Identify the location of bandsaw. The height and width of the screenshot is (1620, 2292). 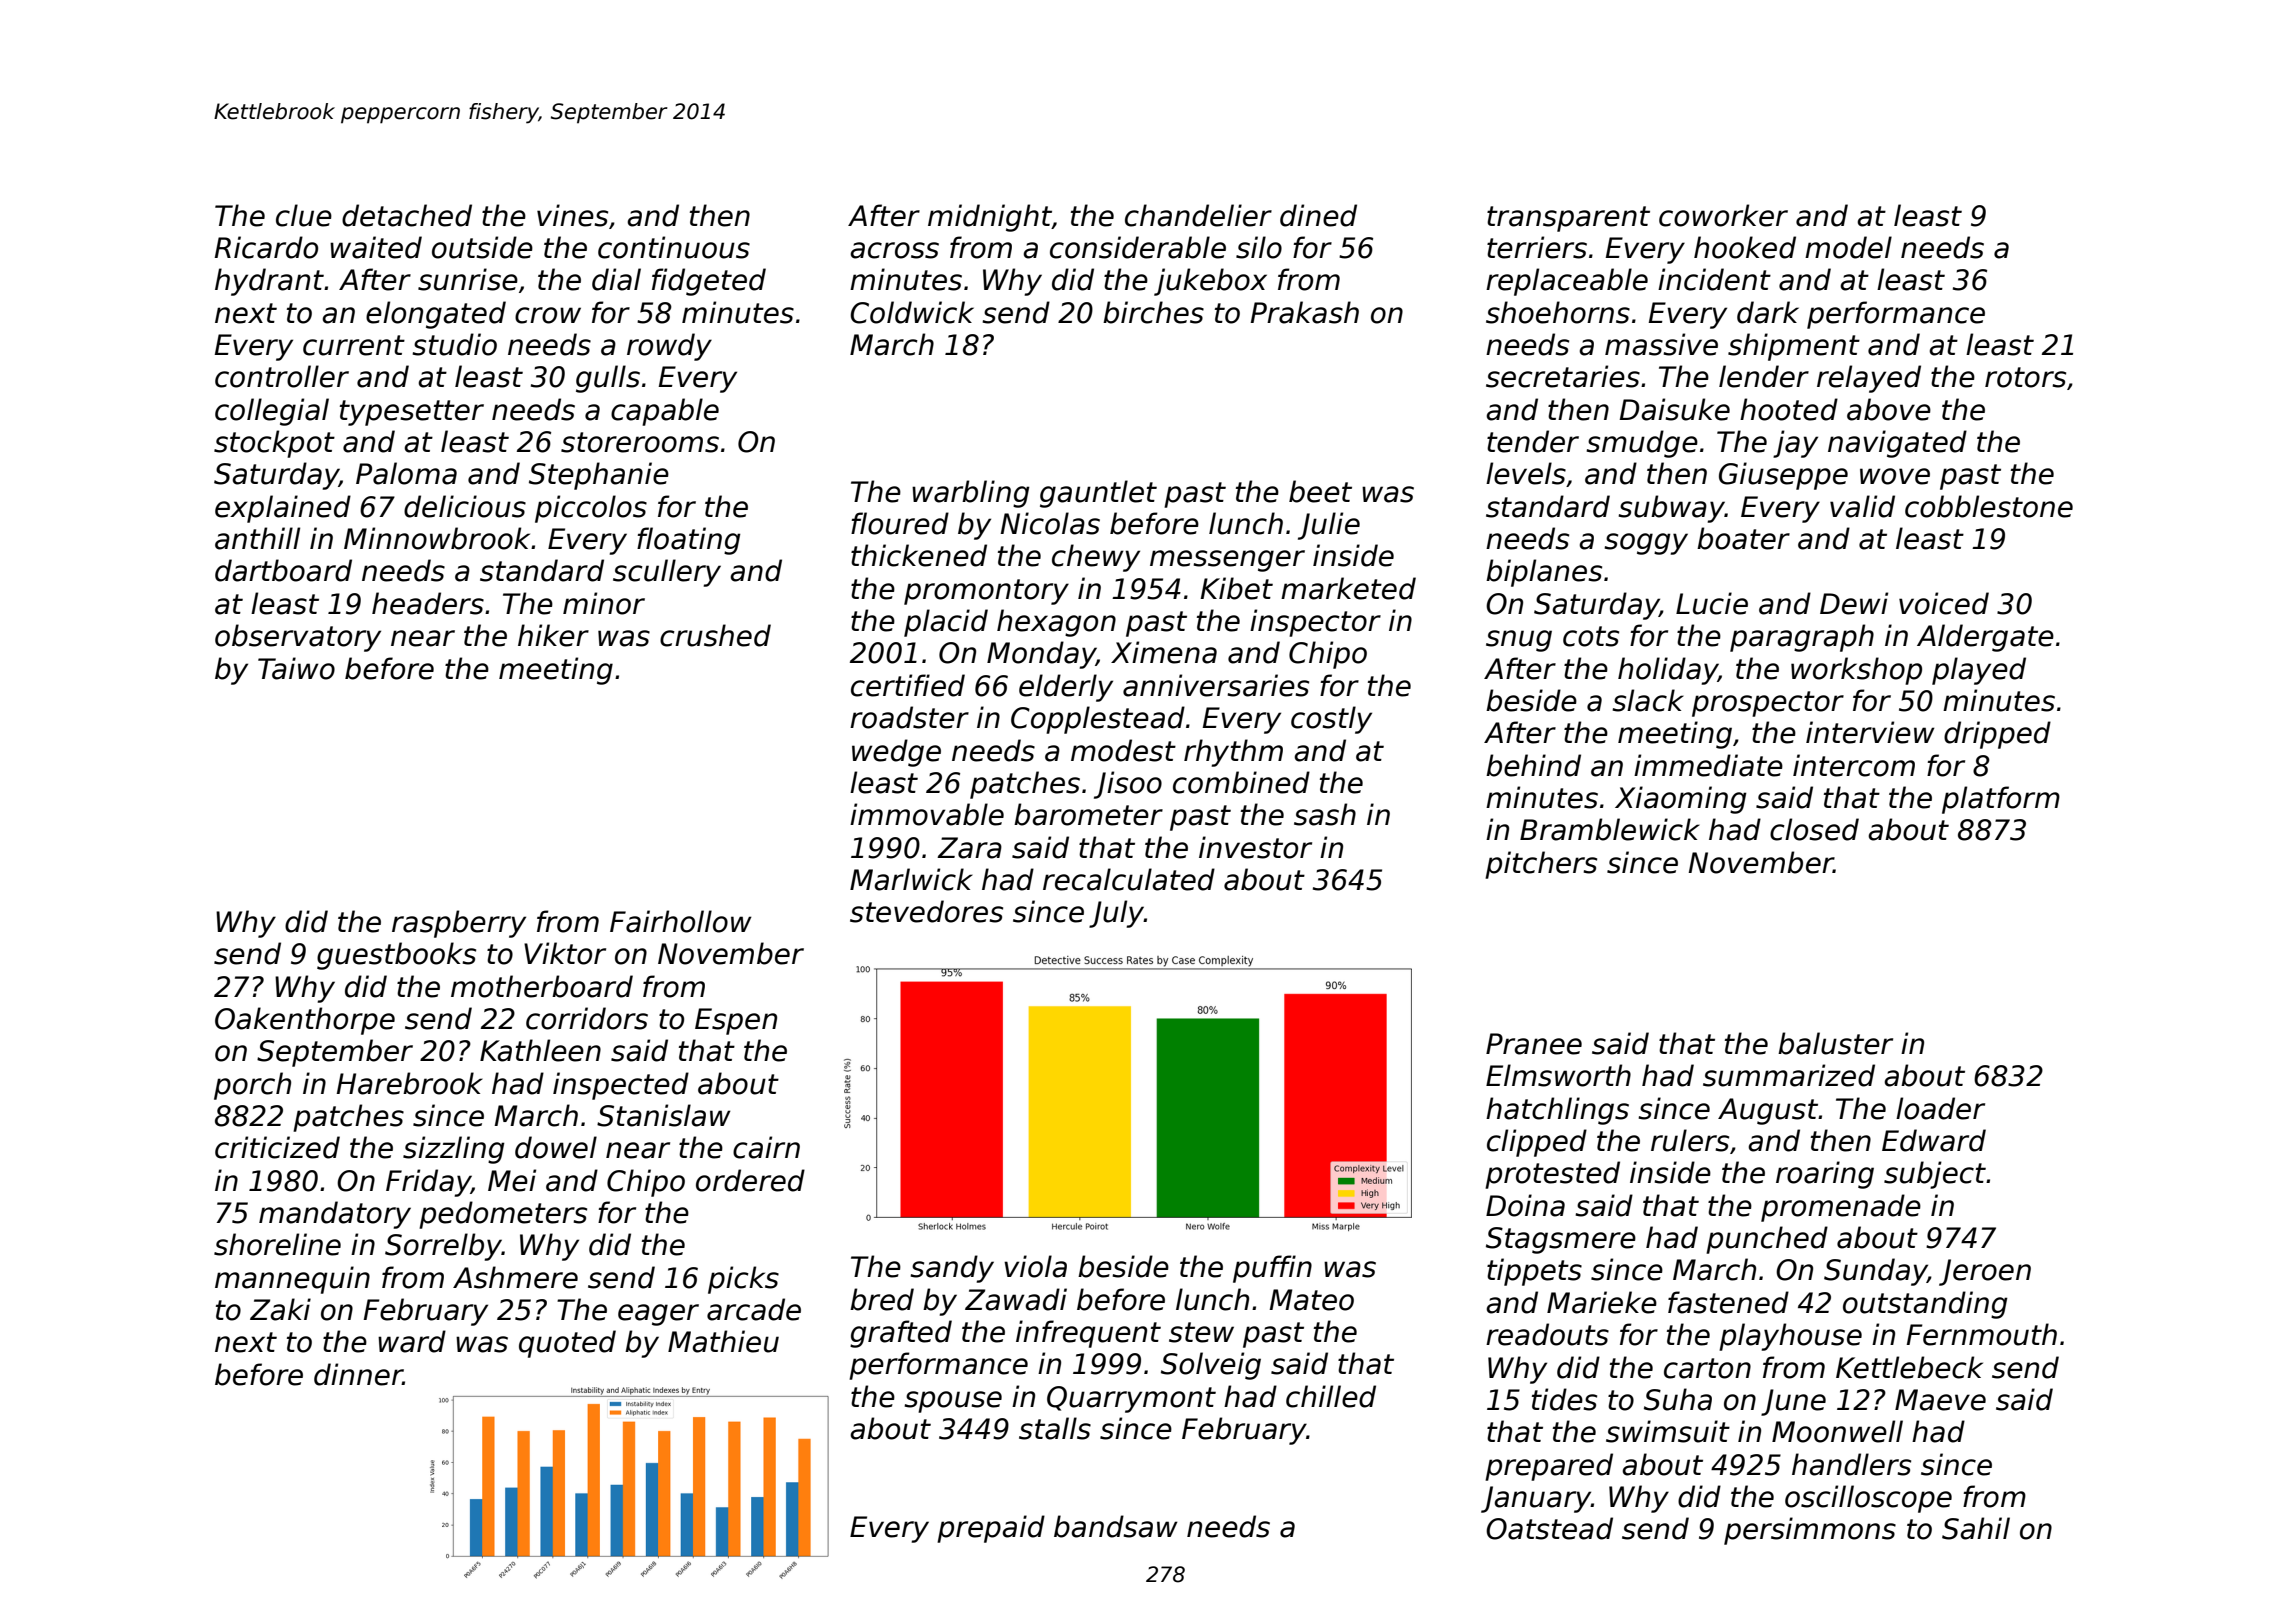
(1116, 1526).
